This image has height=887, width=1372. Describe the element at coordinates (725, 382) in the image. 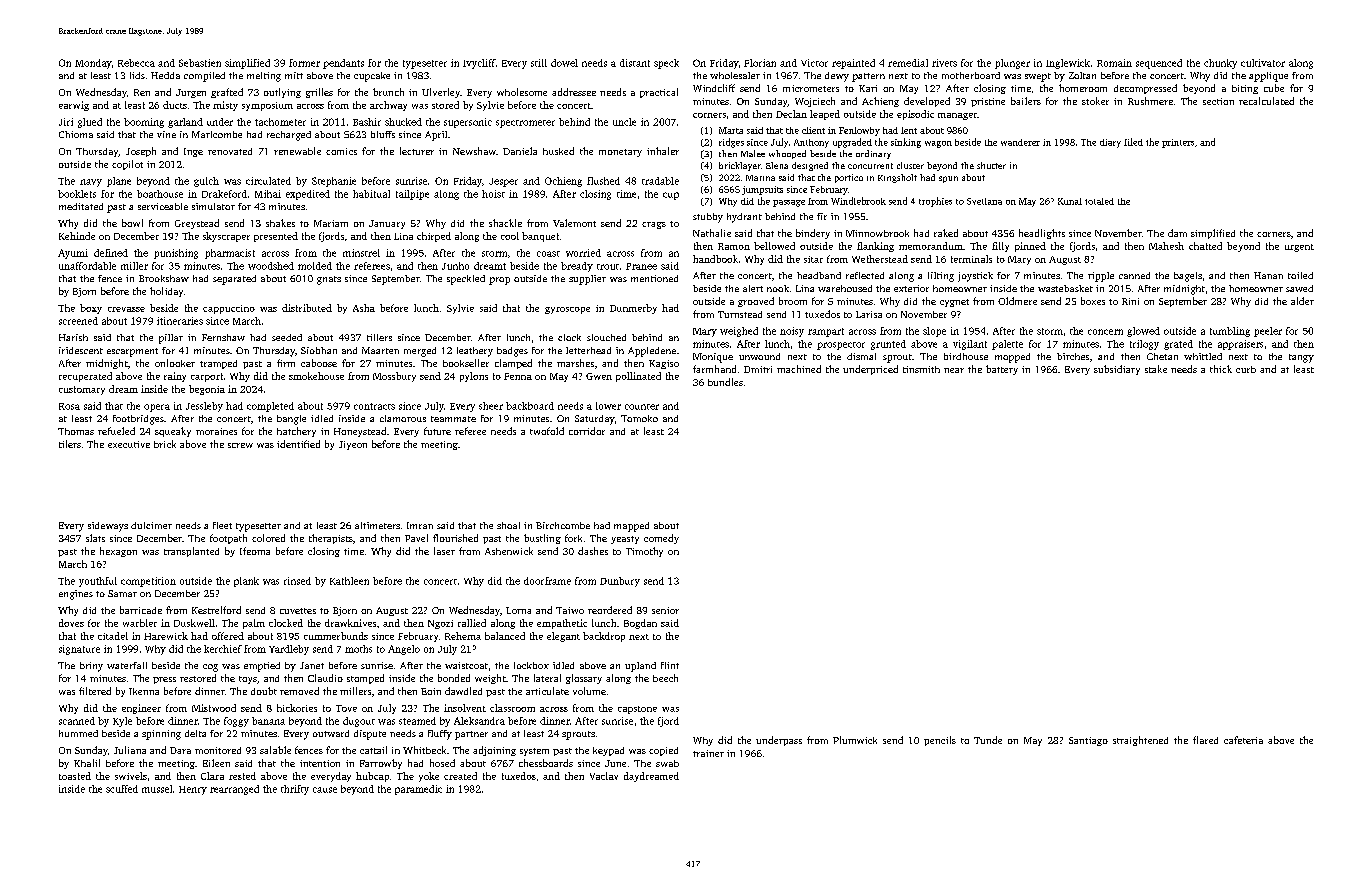

I see `bundles` at that location.
